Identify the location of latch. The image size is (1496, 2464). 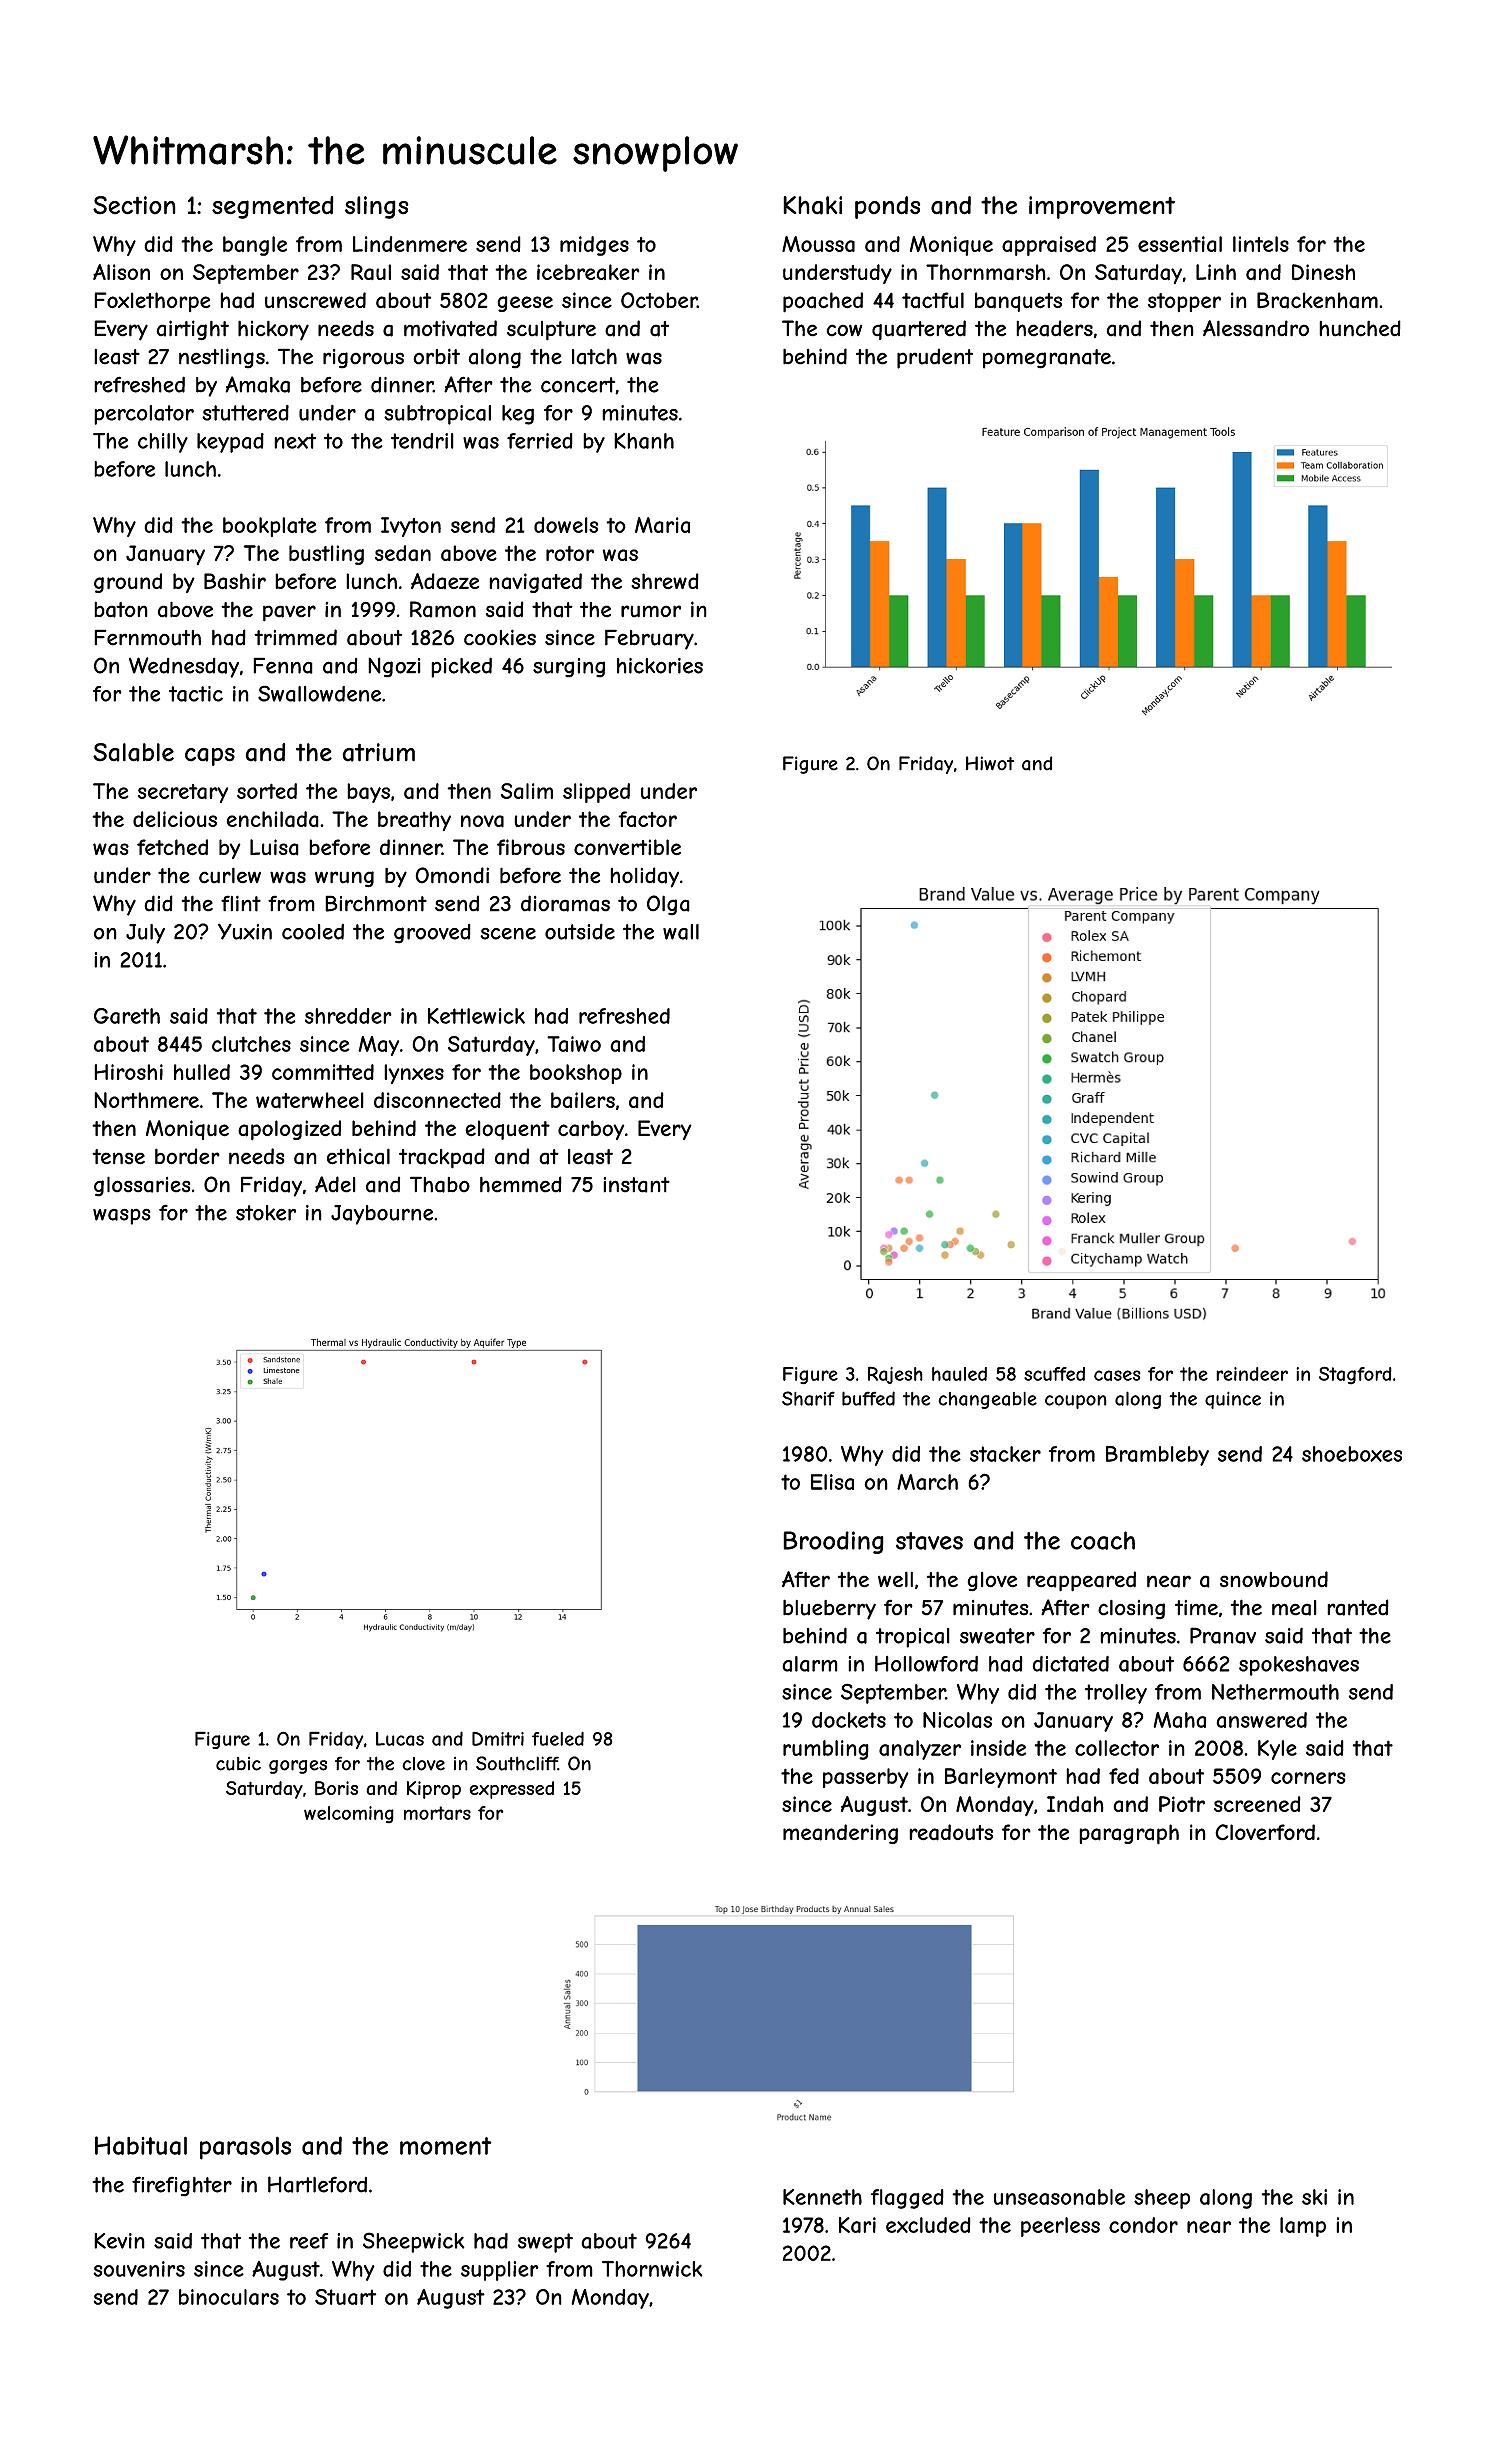
(594, 356).
